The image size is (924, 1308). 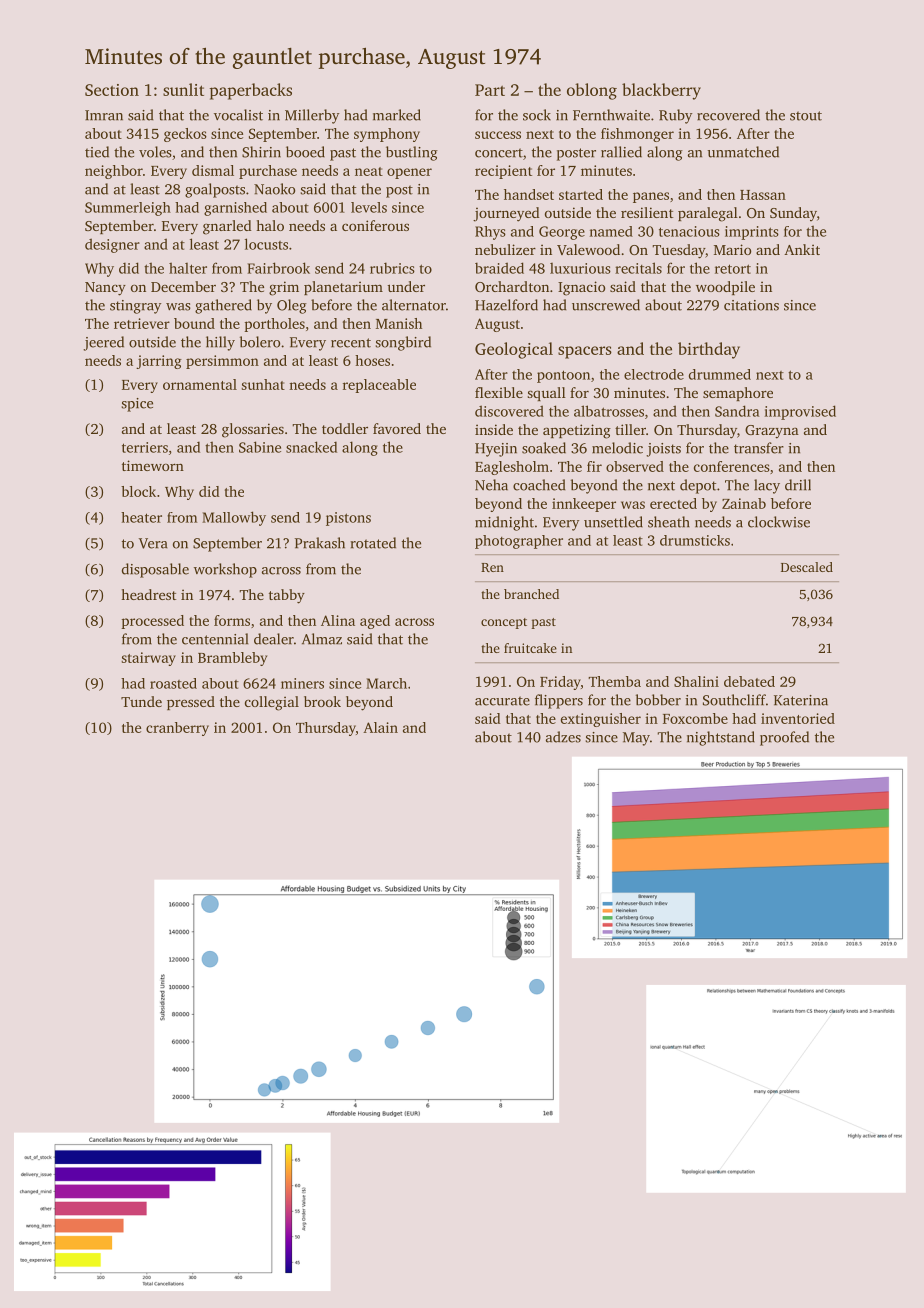 I want to click on heater, so click(x=141, y=517).
